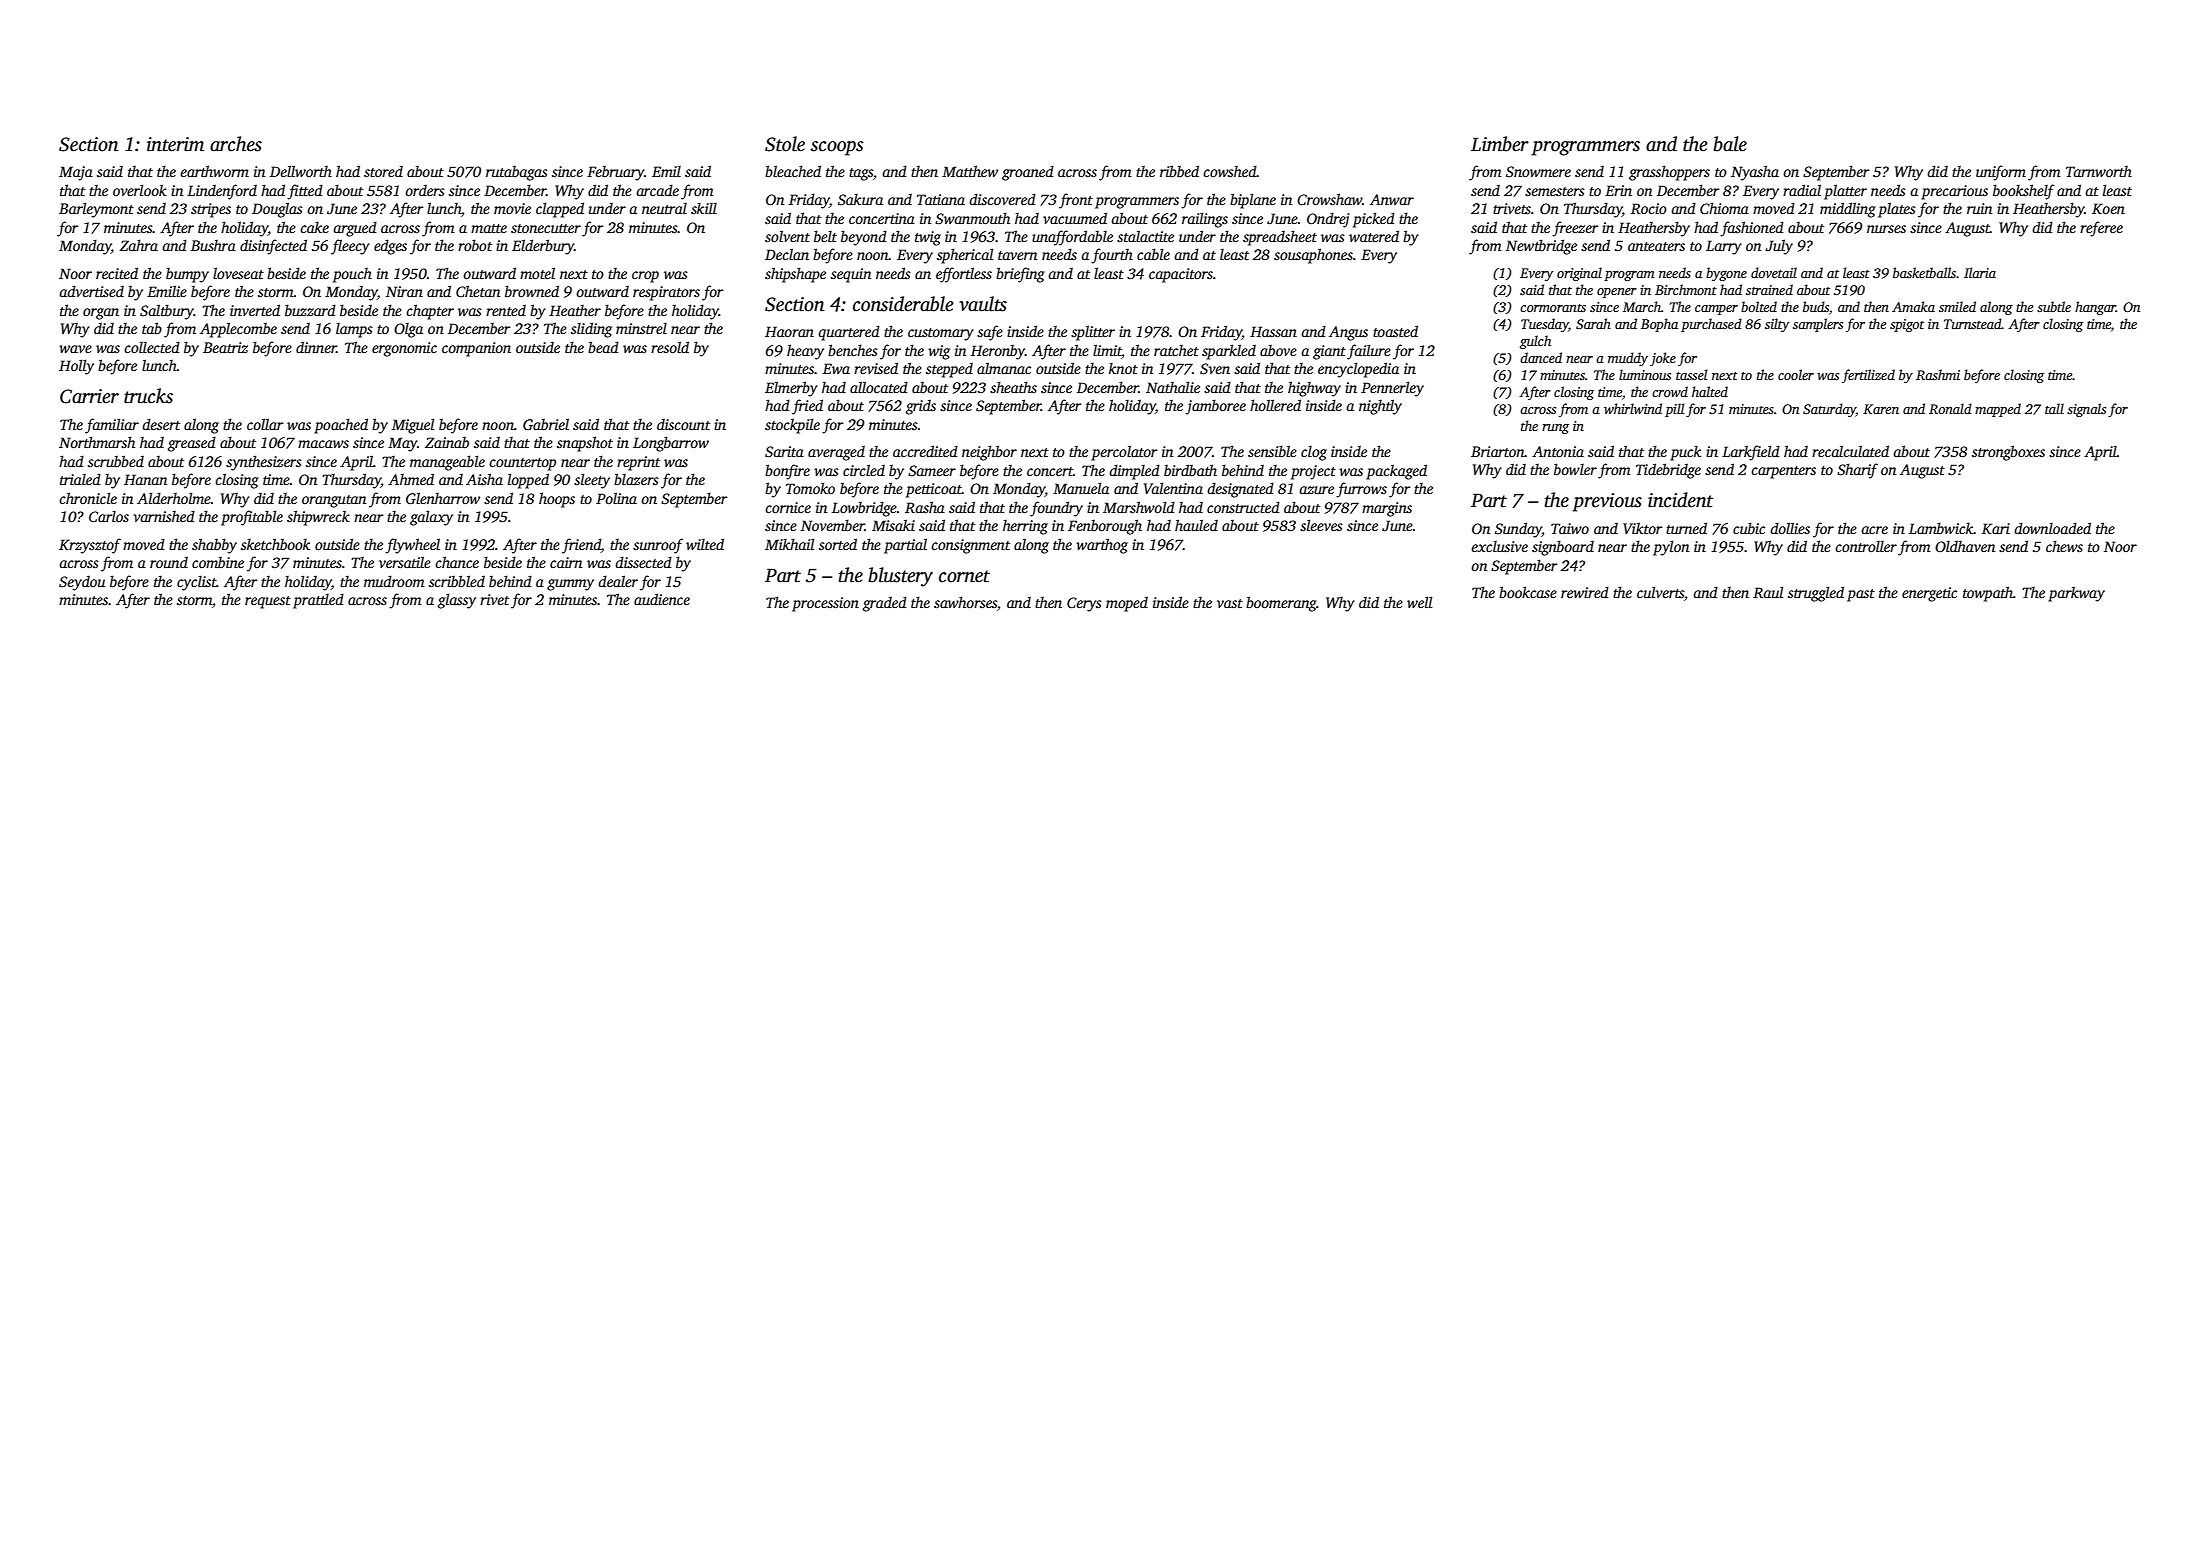  What do you see at coordinates (175, 144) in the page?
I see `interim` at bounding box center [175, 144].
